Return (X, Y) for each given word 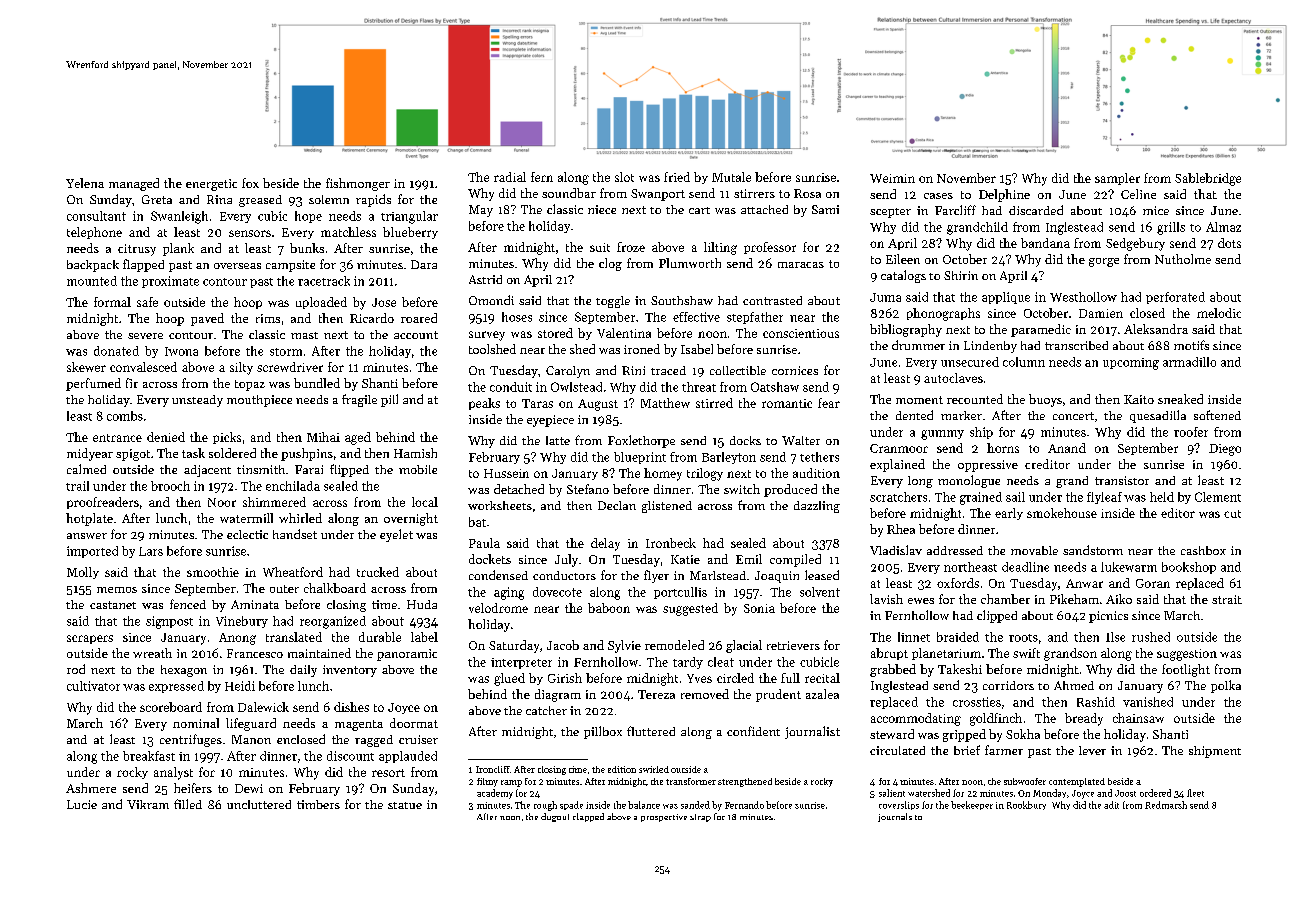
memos (117, 590)
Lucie (82, 804)
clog (610, 264)
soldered (232, 453)
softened (1217, 415)
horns (1003, 448)
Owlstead (576, 387)
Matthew (665, 403)
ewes (921, 601)
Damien (1101, 313)
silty (241, 368)
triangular (409, 217)
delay (605, 544)
